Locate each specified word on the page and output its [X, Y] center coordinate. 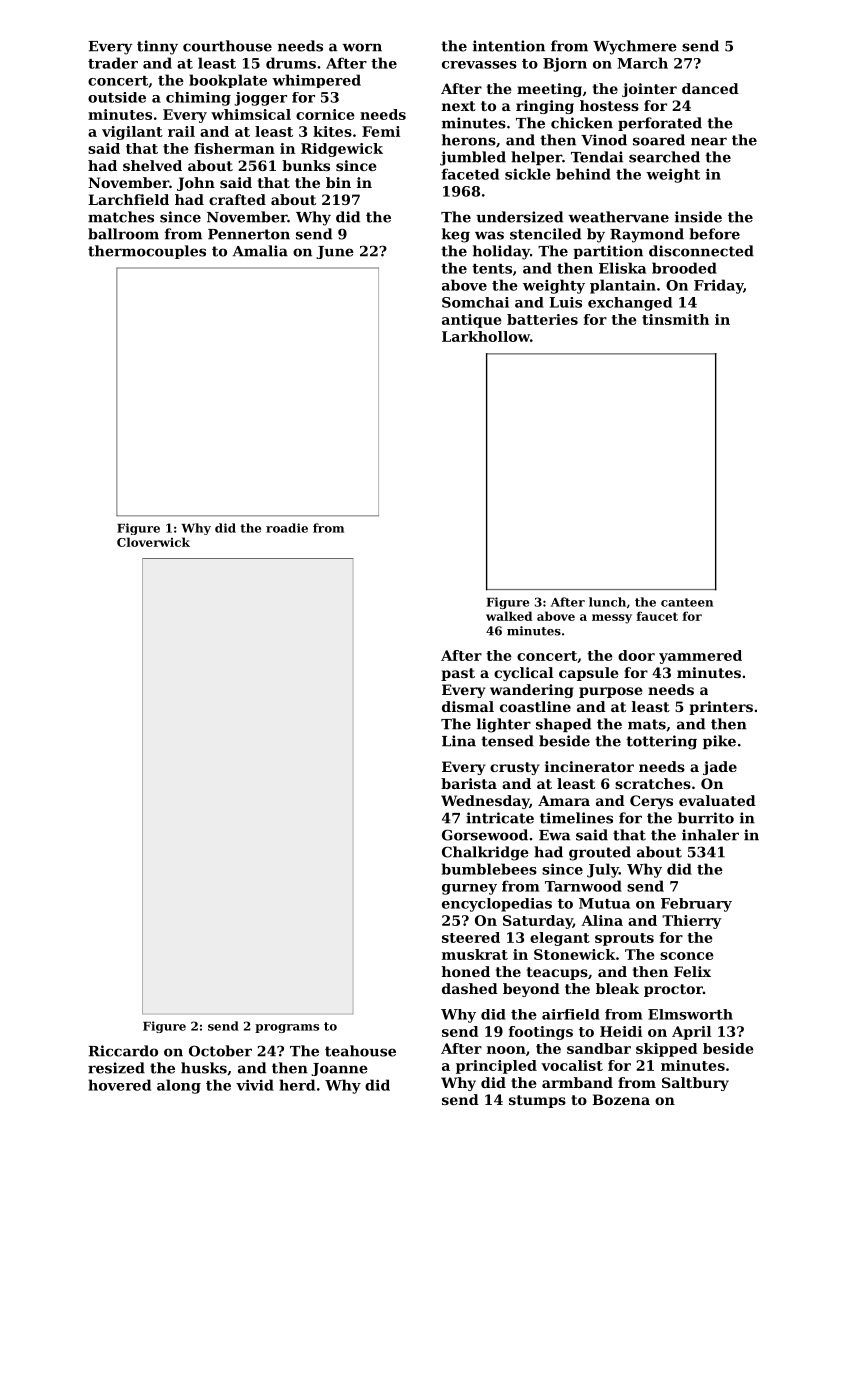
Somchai [475, 302]
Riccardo [123, 1051]
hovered [119, 1085]
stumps [537, 1101]
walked [509, 616]
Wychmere [635, 47]
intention [509, 46]
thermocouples [147, 252]
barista [469, 783]
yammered [700, 657]
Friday [718, 286]
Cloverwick [153, 542]
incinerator [589, 766]
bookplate [228, 81]
